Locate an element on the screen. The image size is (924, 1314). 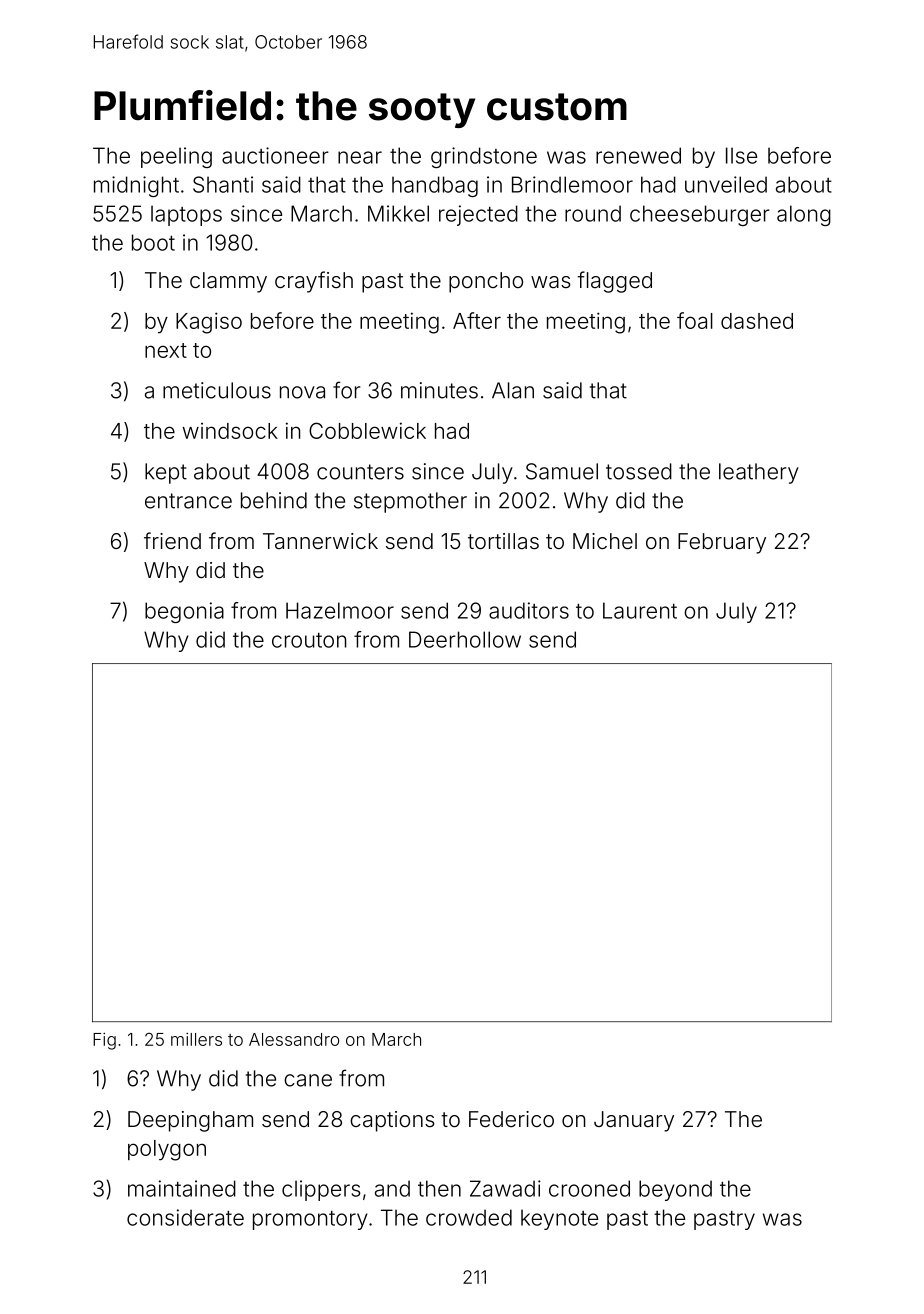
tossed is located at coordinates (639, 471).
